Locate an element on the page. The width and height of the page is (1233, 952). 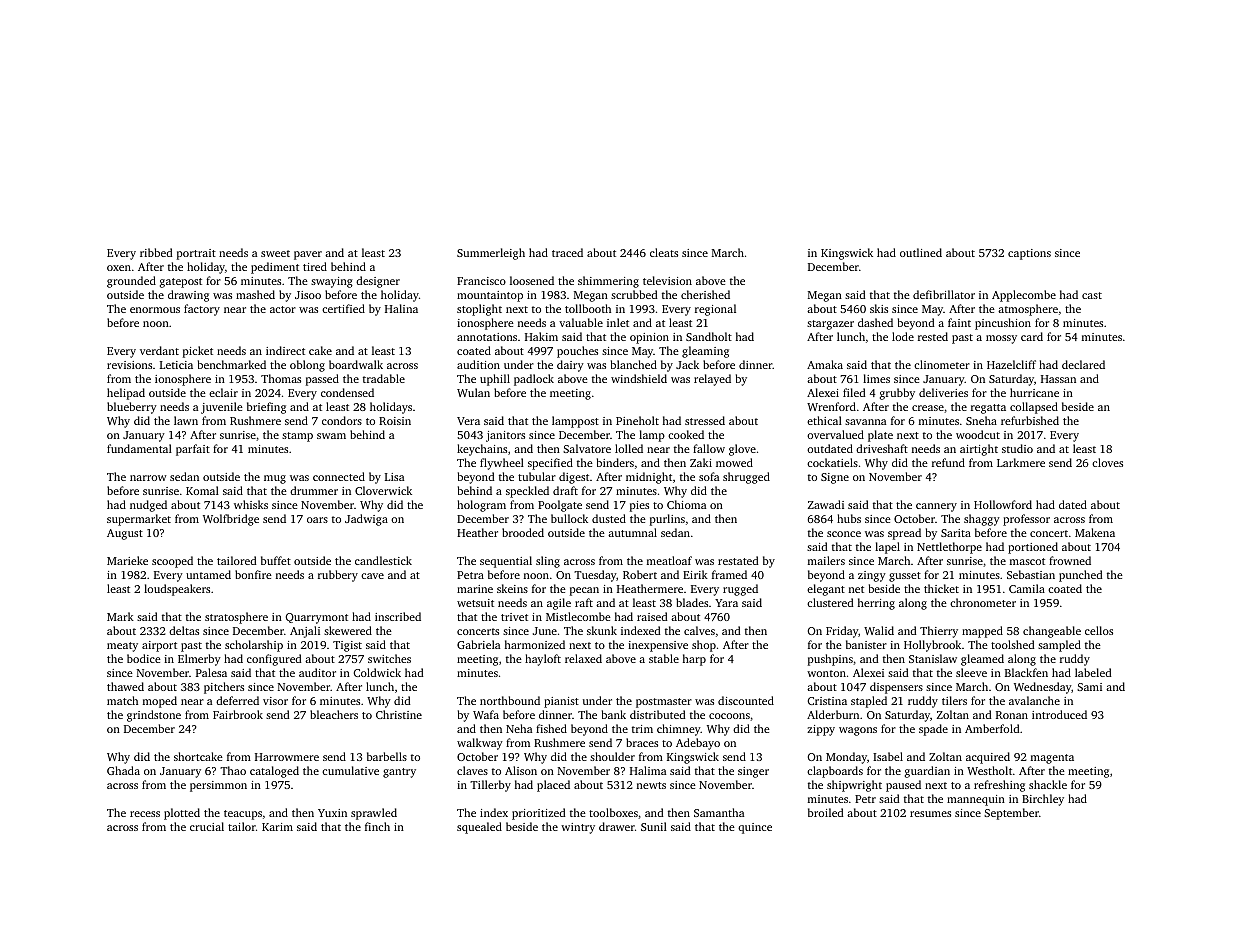
enormous is located at coordinates (155, 310).
